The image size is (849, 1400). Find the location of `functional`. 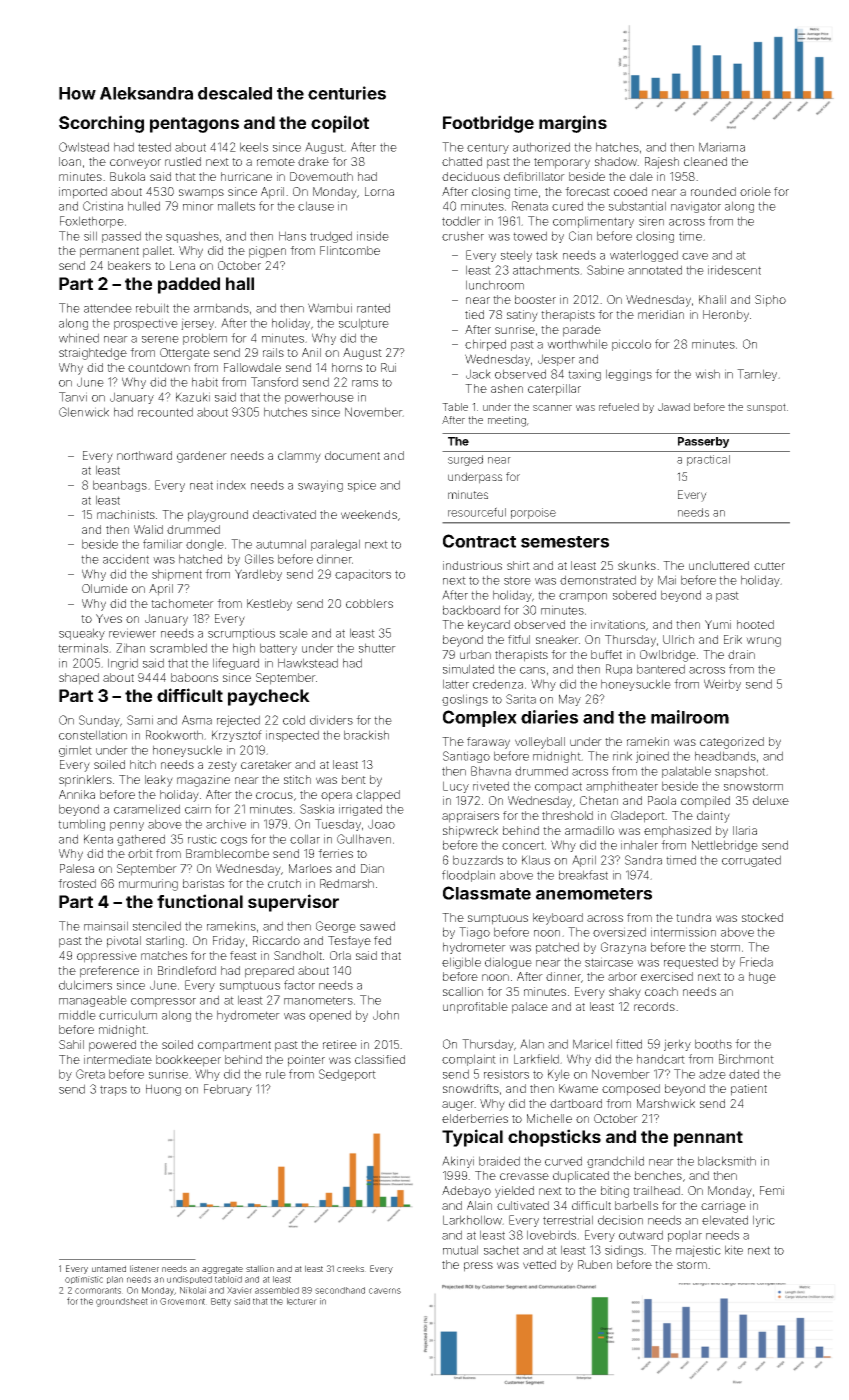

functional is located at coordinates (200, 901).
